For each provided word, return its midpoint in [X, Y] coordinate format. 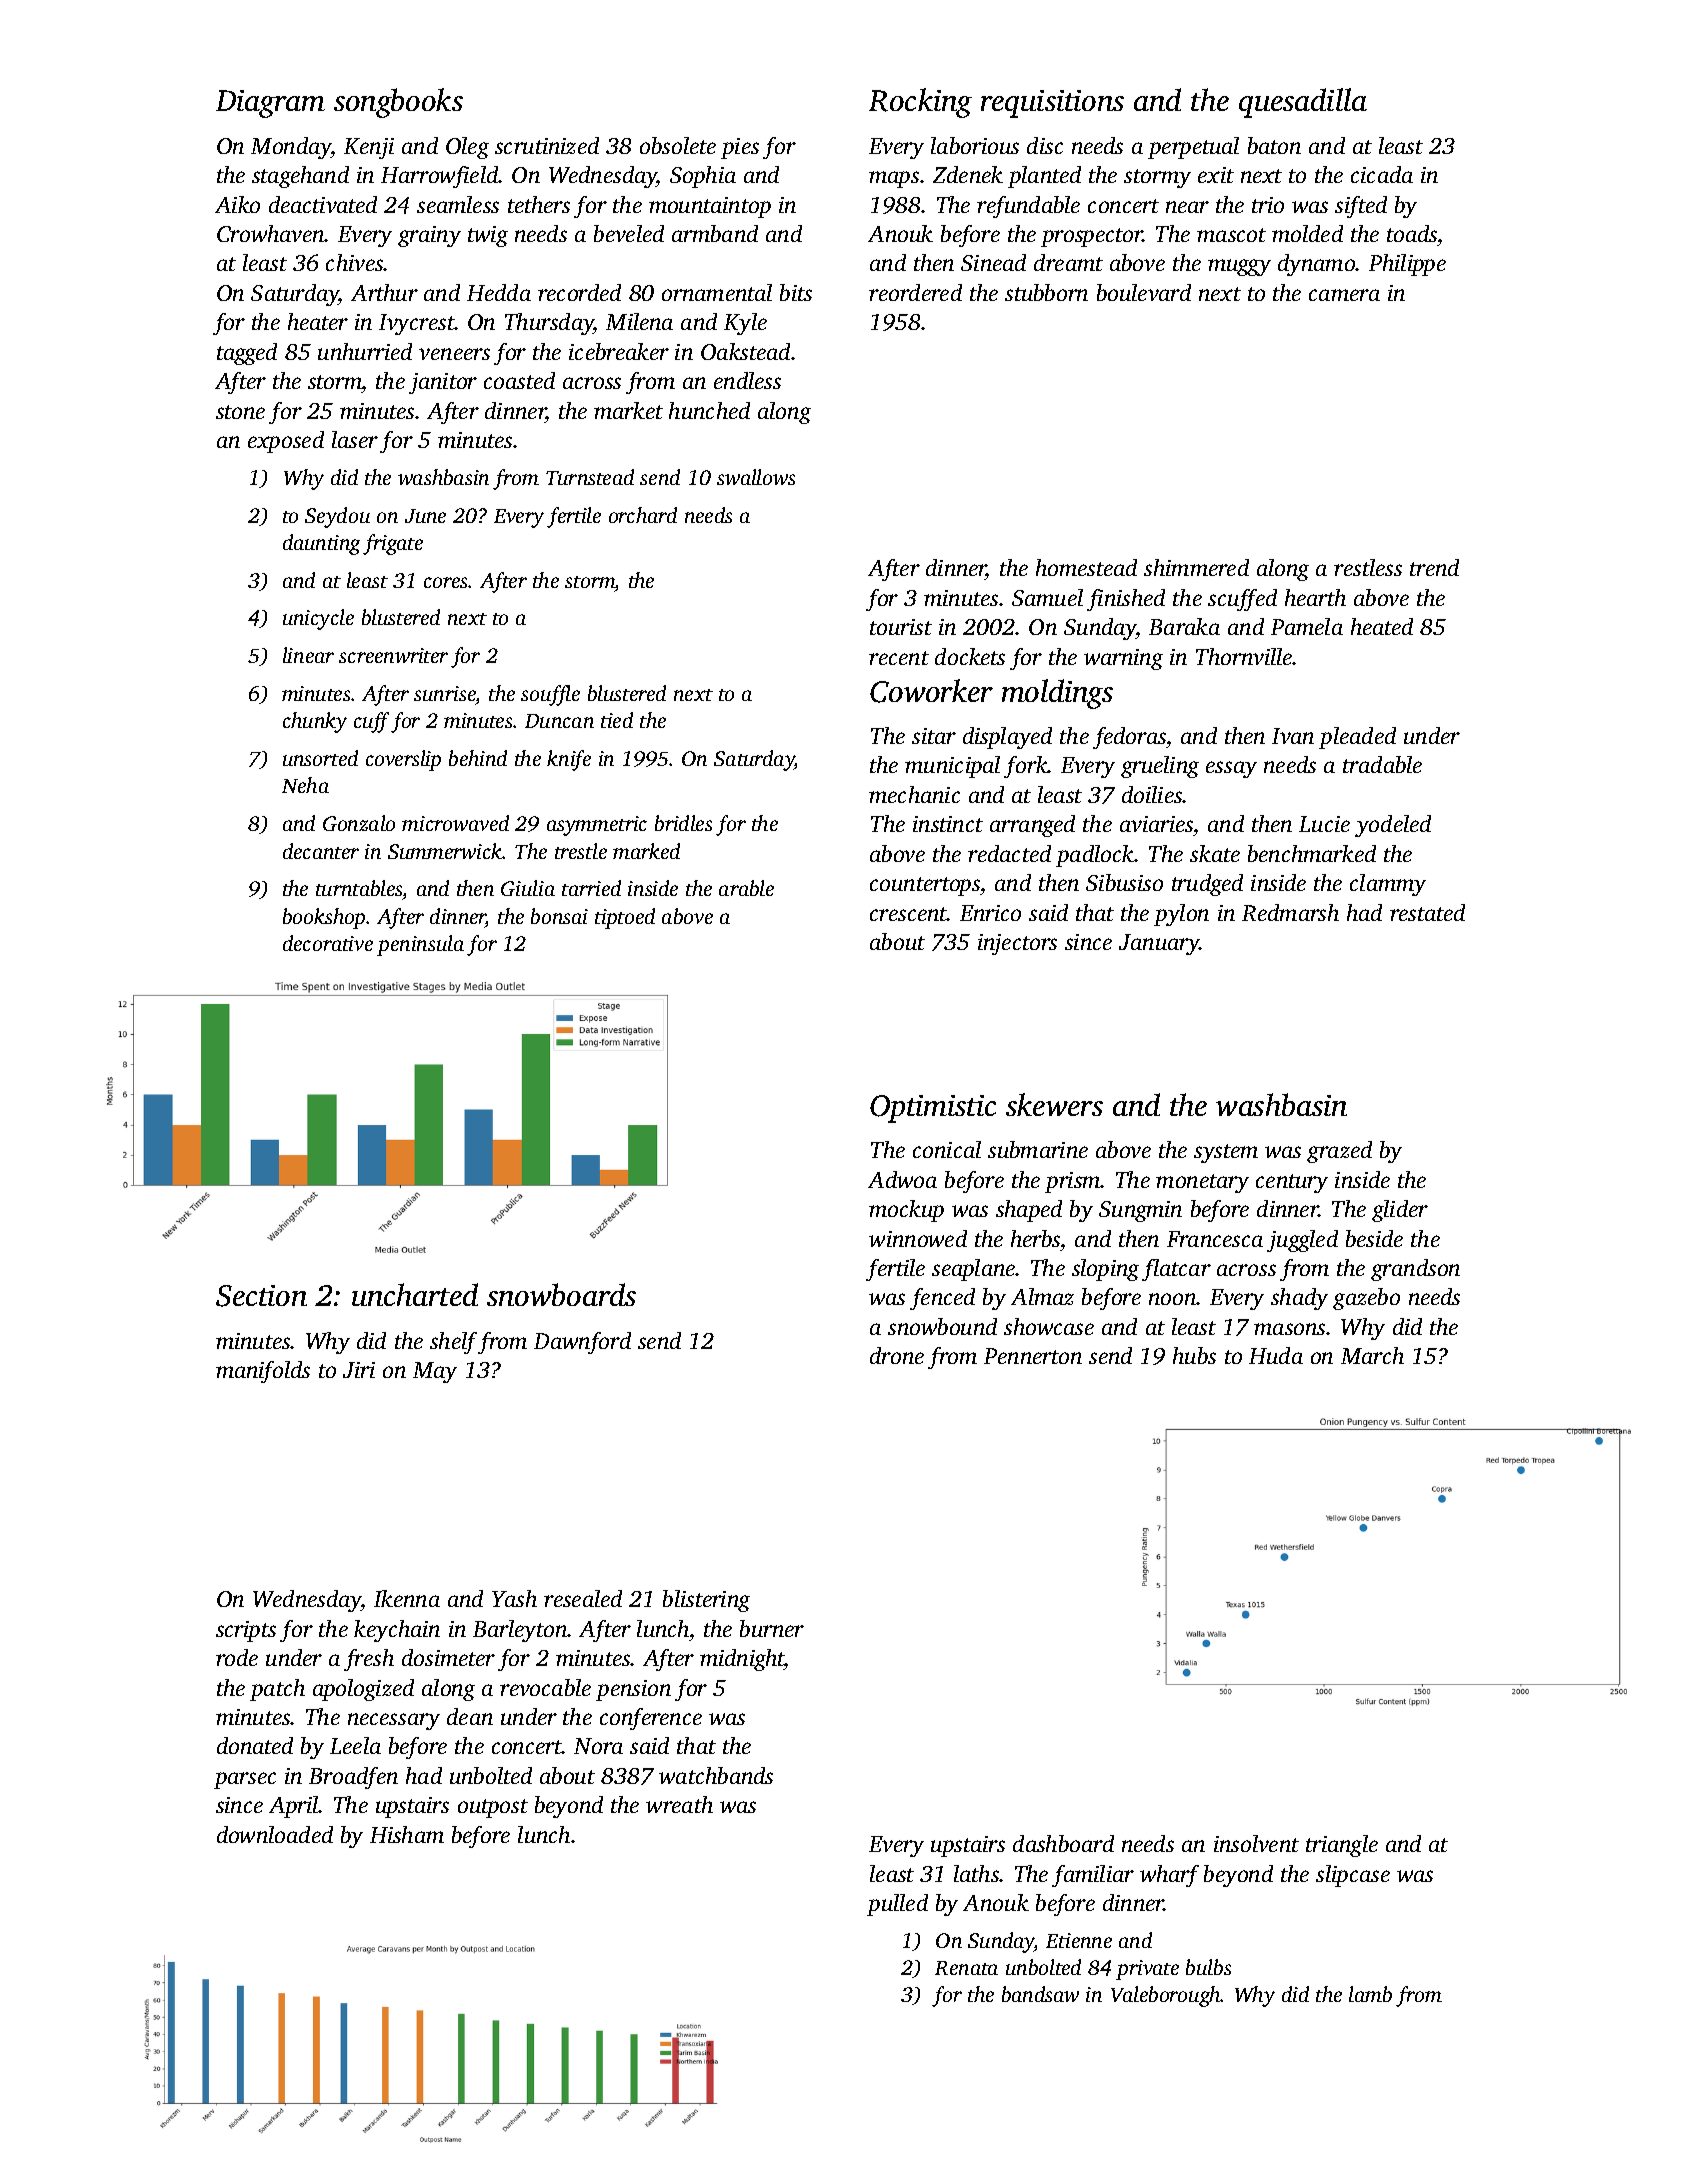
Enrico [990, 913]
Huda [1276, 1355]
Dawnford [582, 1343]
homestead [1086, 567]
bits [796, 292]
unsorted [320, 758]
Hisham [407, 1834]
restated [1427, 912]
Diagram [270, 104]
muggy [1239, 267]
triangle [1342, 1846]
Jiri [359, 1370]
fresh [369, 1660]
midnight [742, 1660]
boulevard [1144, 292]
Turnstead [590, 477]
